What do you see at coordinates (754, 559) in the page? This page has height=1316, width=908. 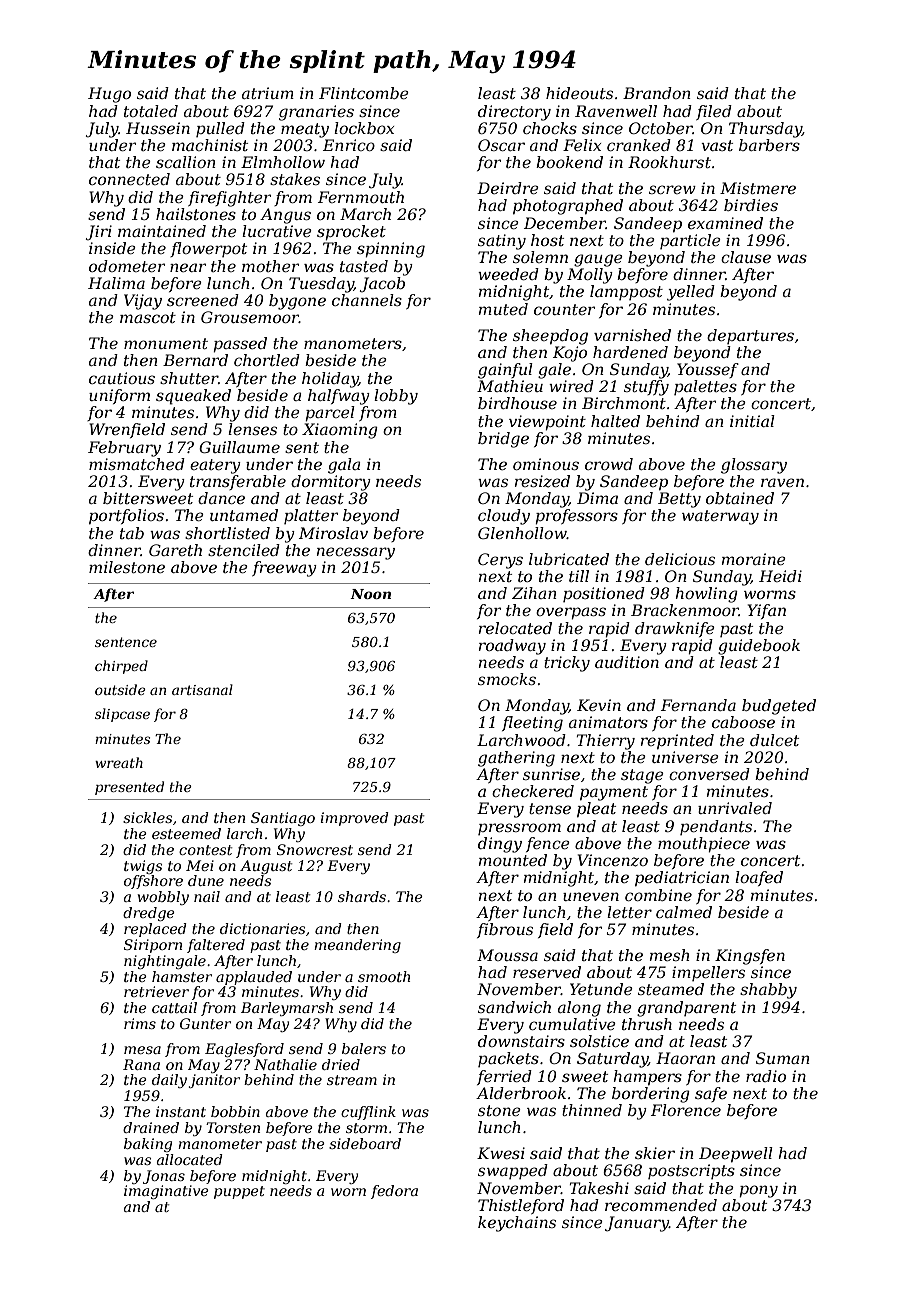 I see `moraine` at bounding box center [754, 559].
